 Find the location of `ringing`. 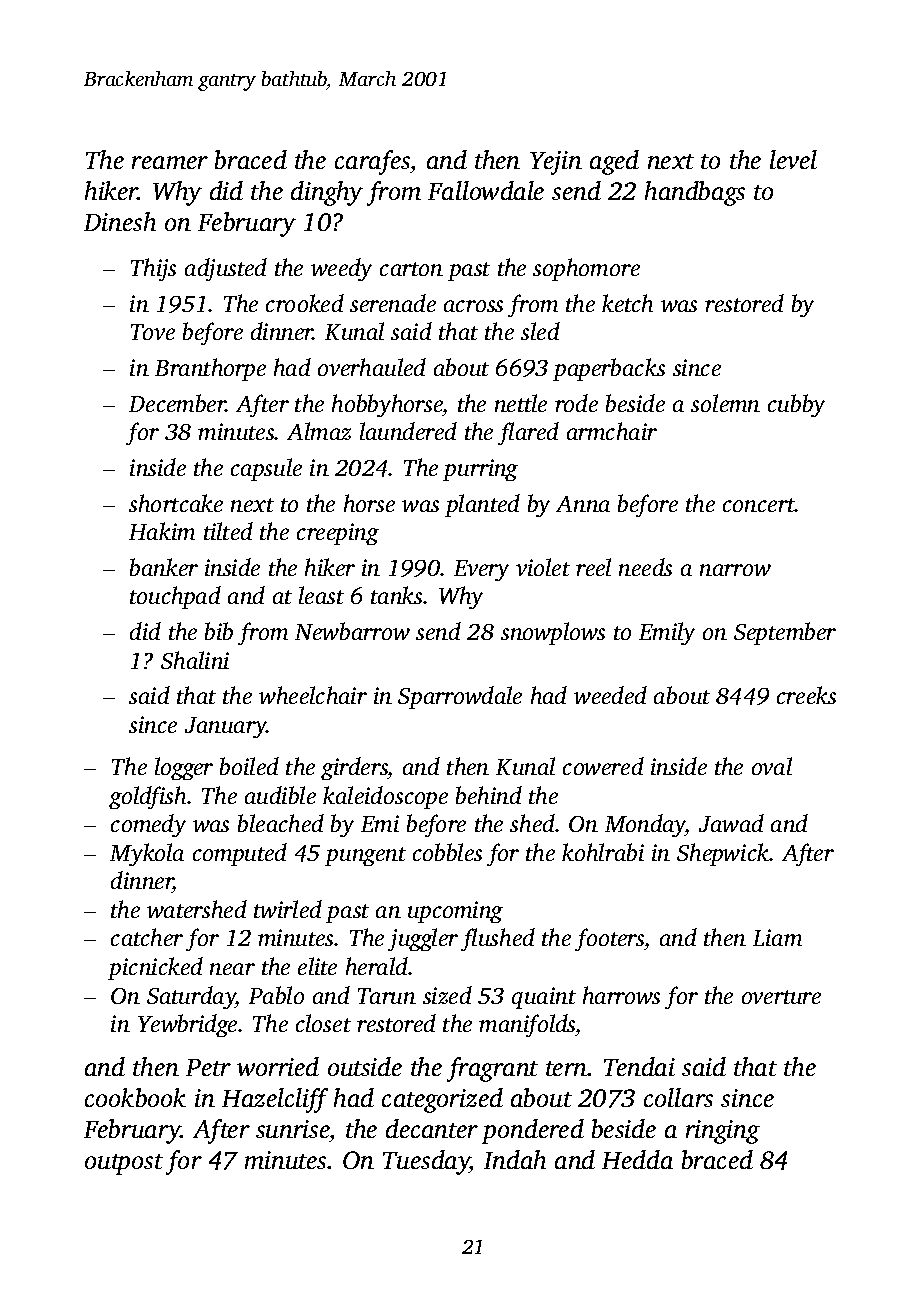

ringing is located at coordinates (723, 1132).
